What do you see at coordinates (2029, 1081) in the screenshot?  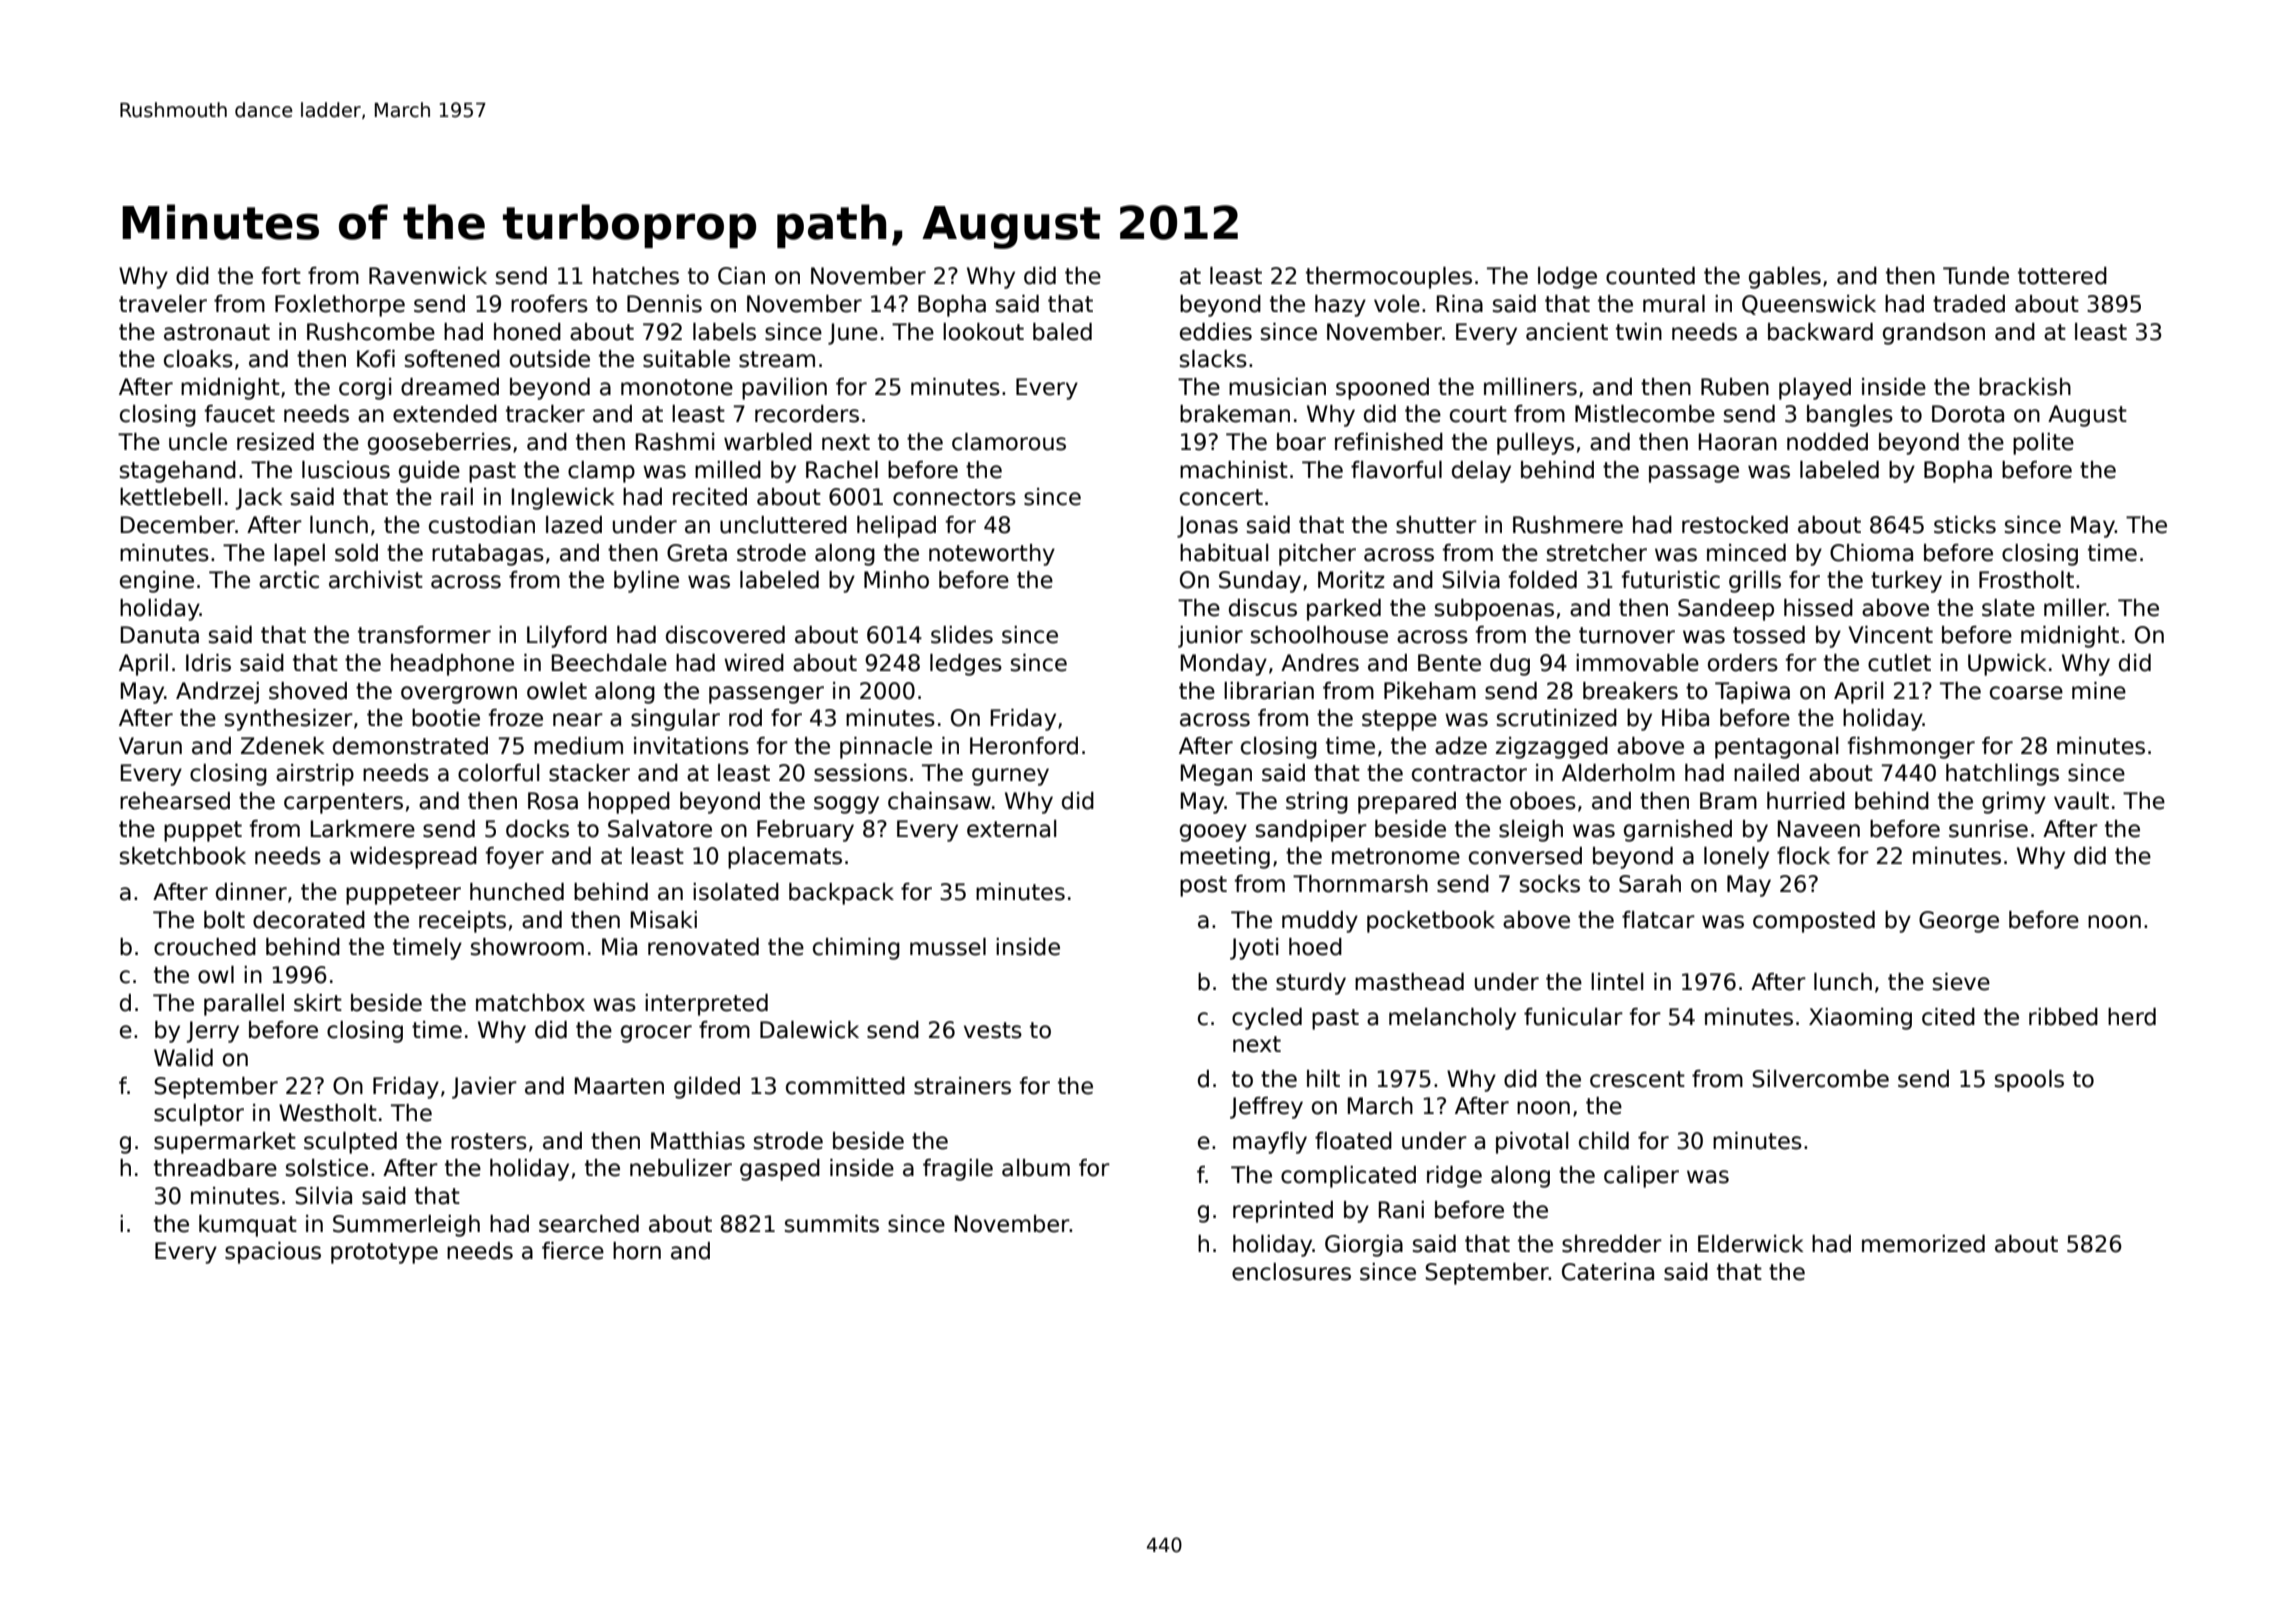 I see `spools` at bounding box center [2029, 1081].
